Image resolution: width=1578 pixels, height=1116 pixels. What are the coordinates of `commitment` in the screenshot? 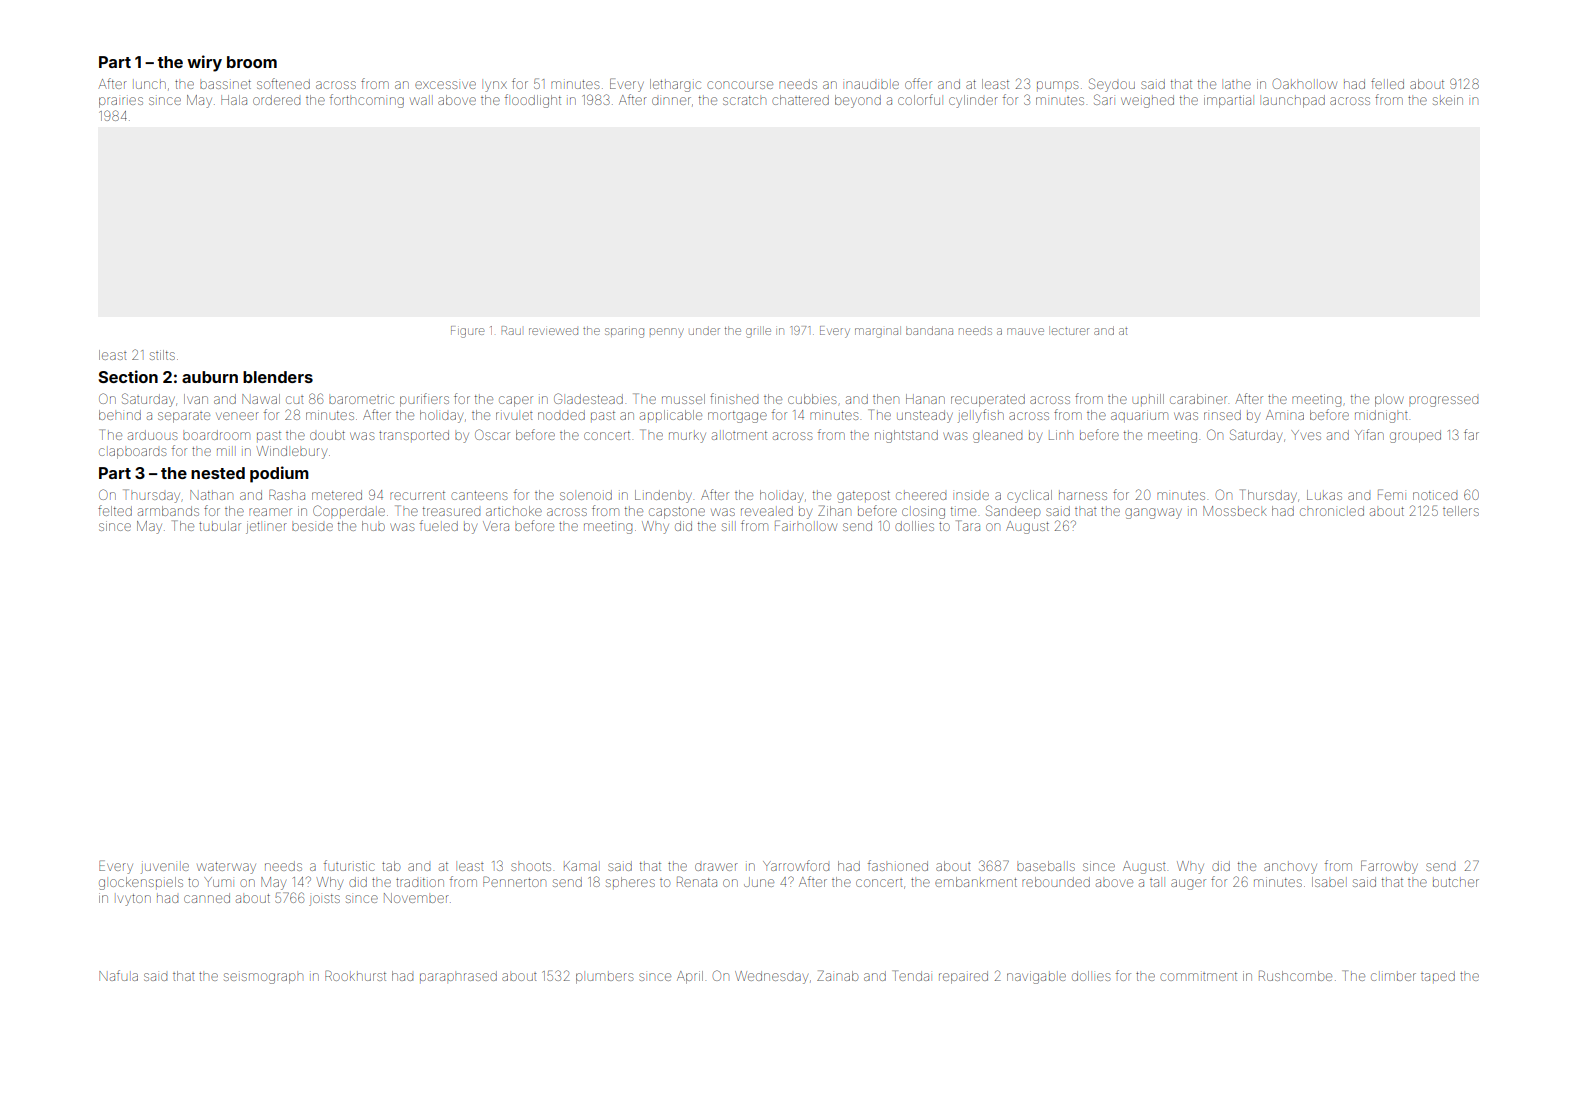 It's located at (1198, 976).
